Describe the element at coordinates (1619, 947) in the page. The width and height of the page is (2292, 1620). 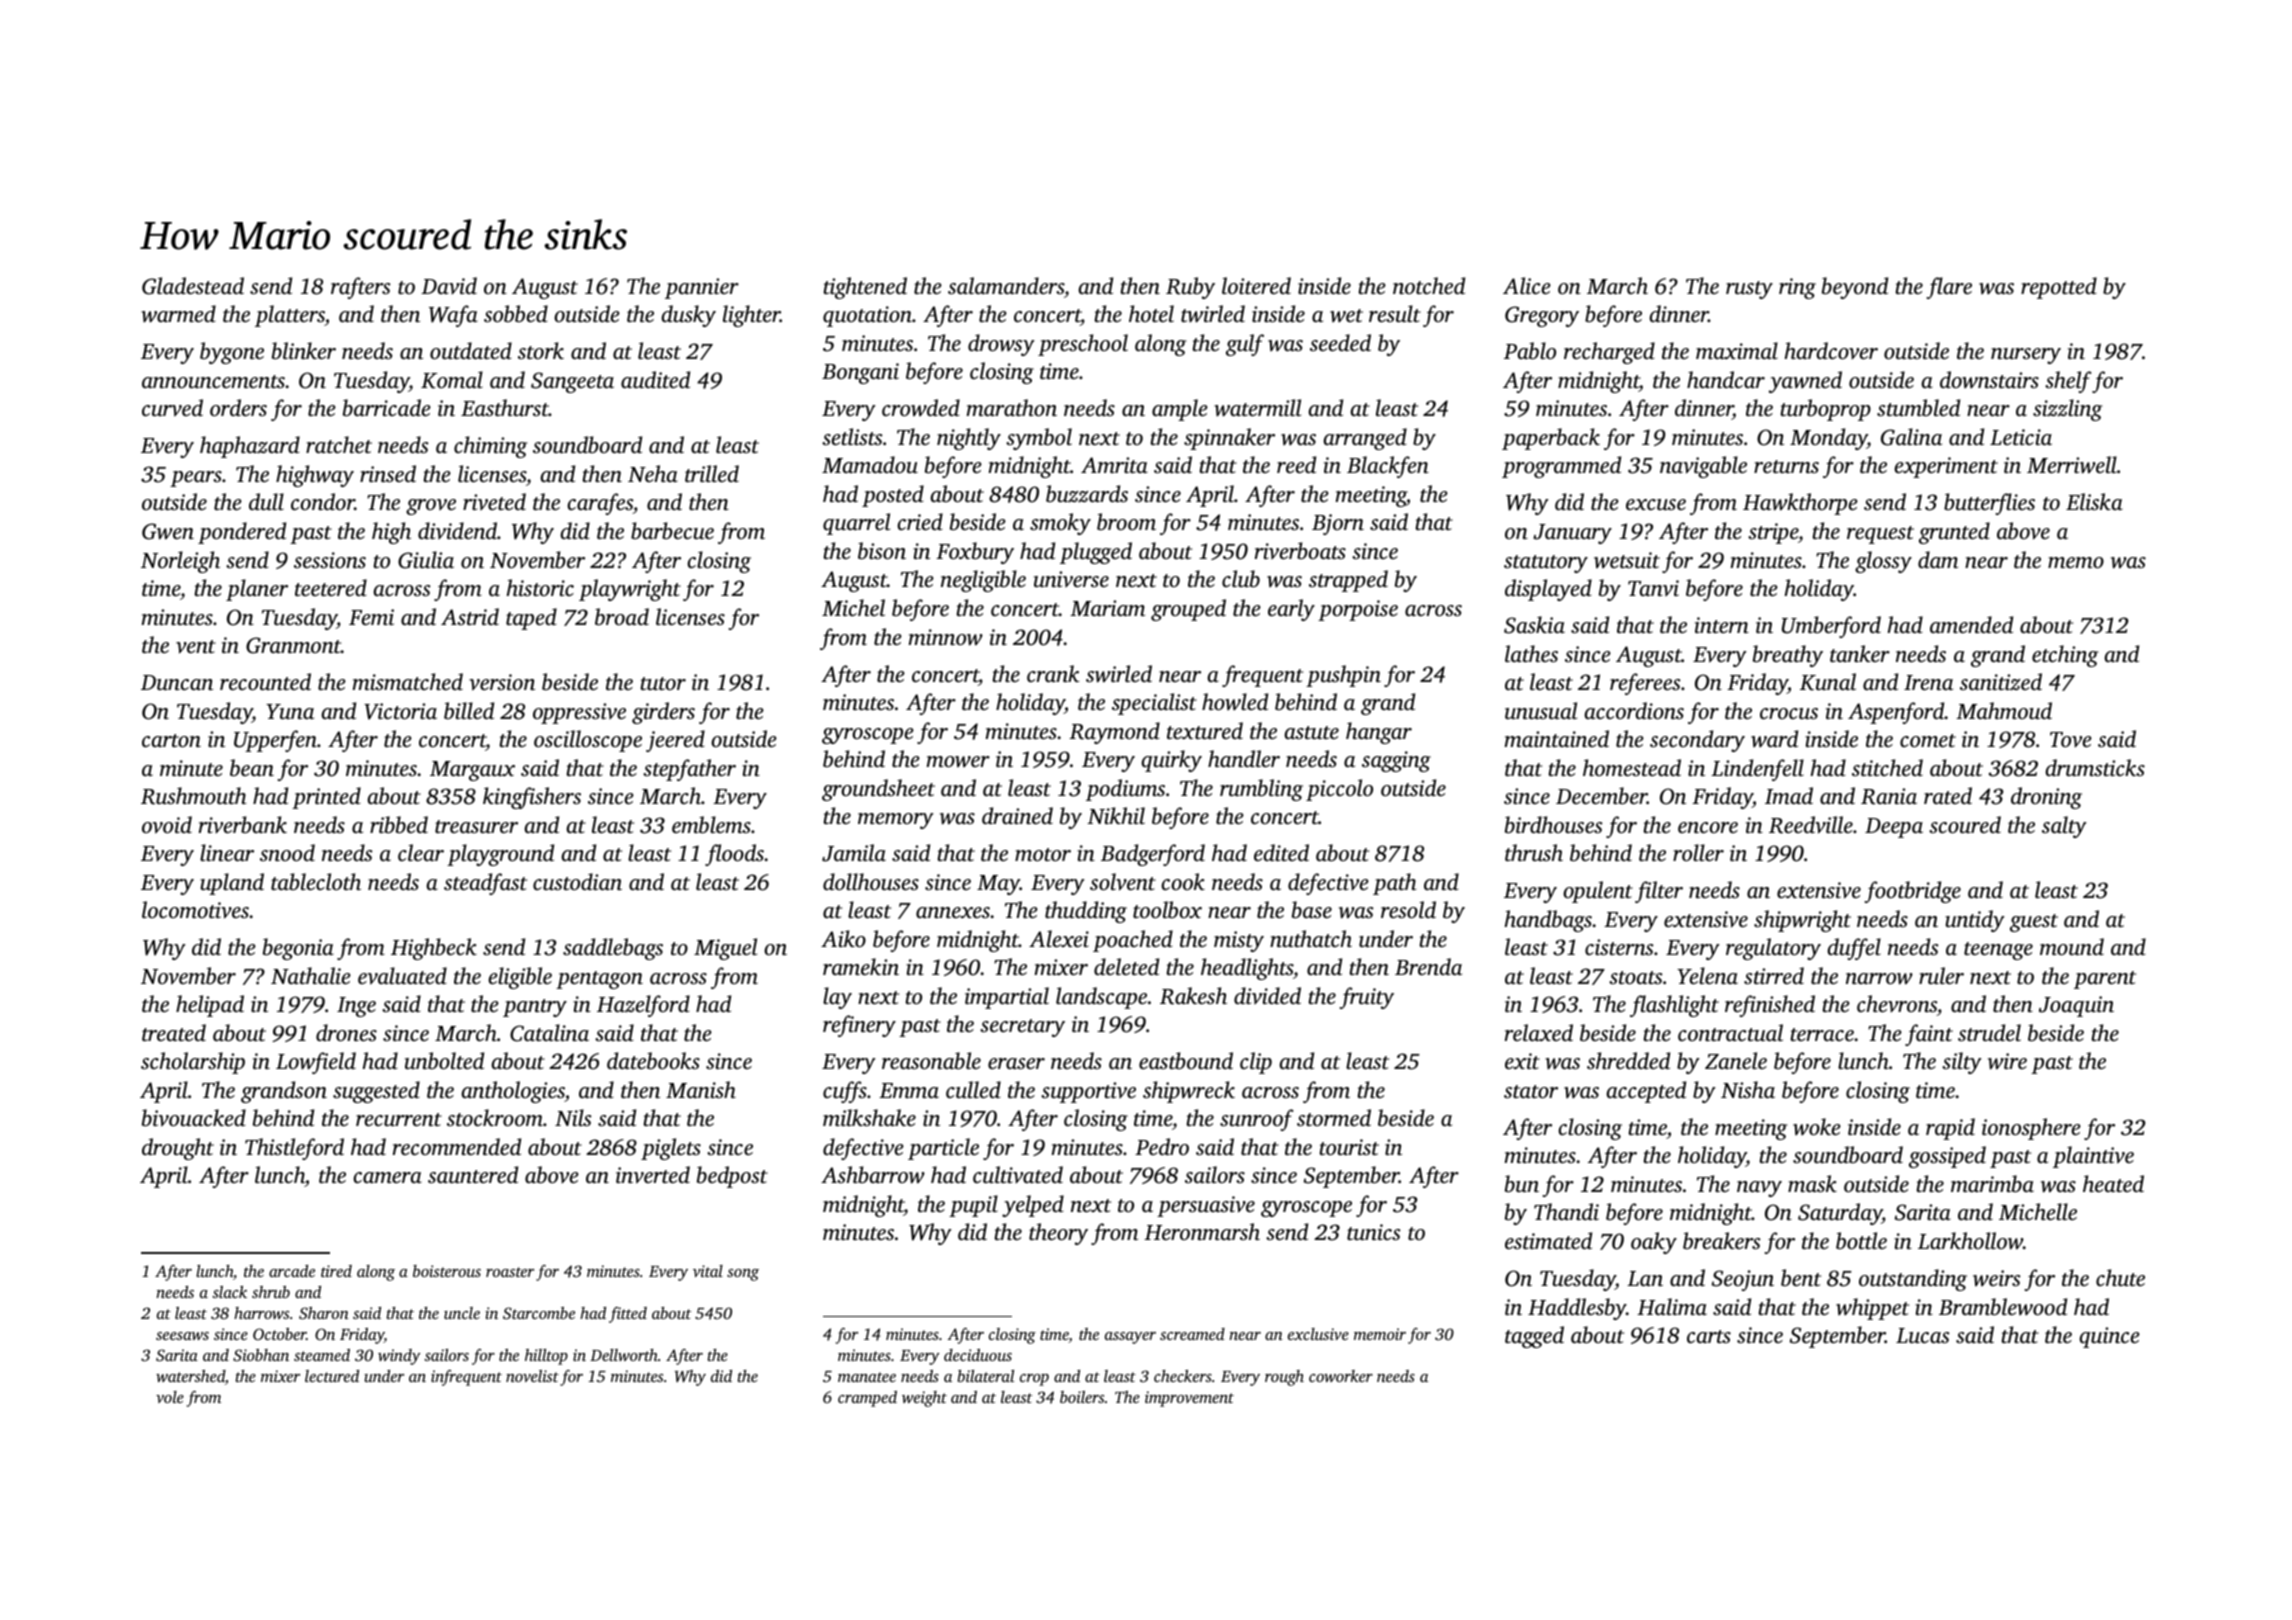
I see `cisterns` at that location.
